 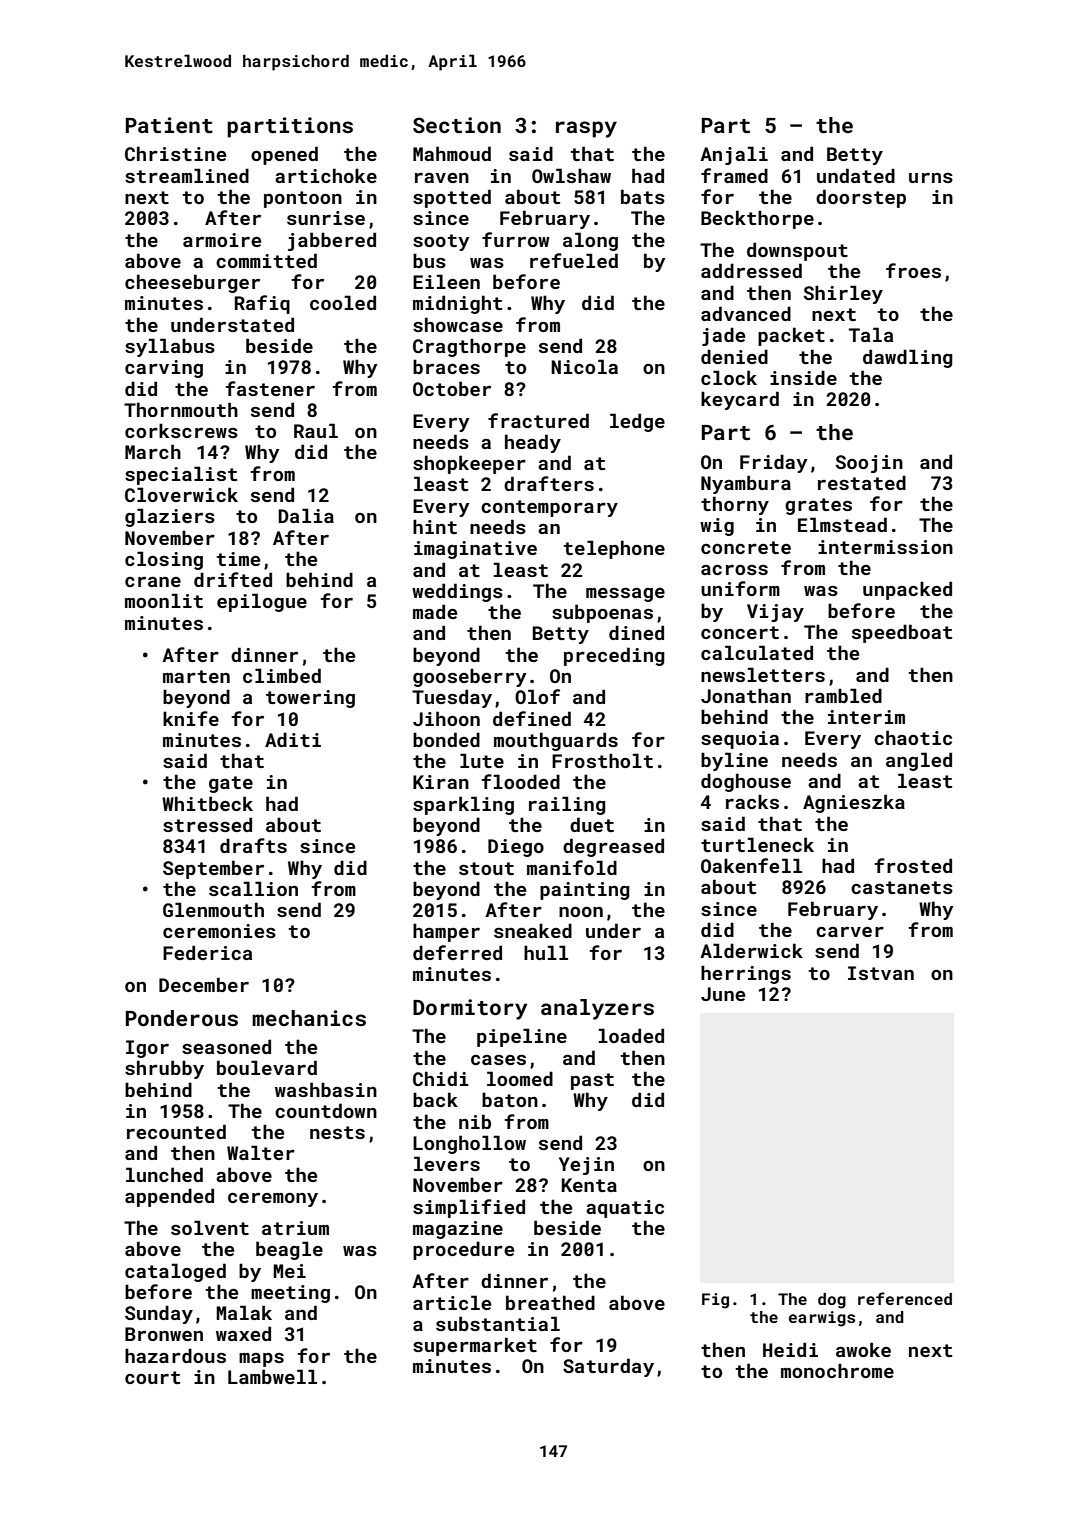 I want to click on Federica, so click(x=207, y=952).
